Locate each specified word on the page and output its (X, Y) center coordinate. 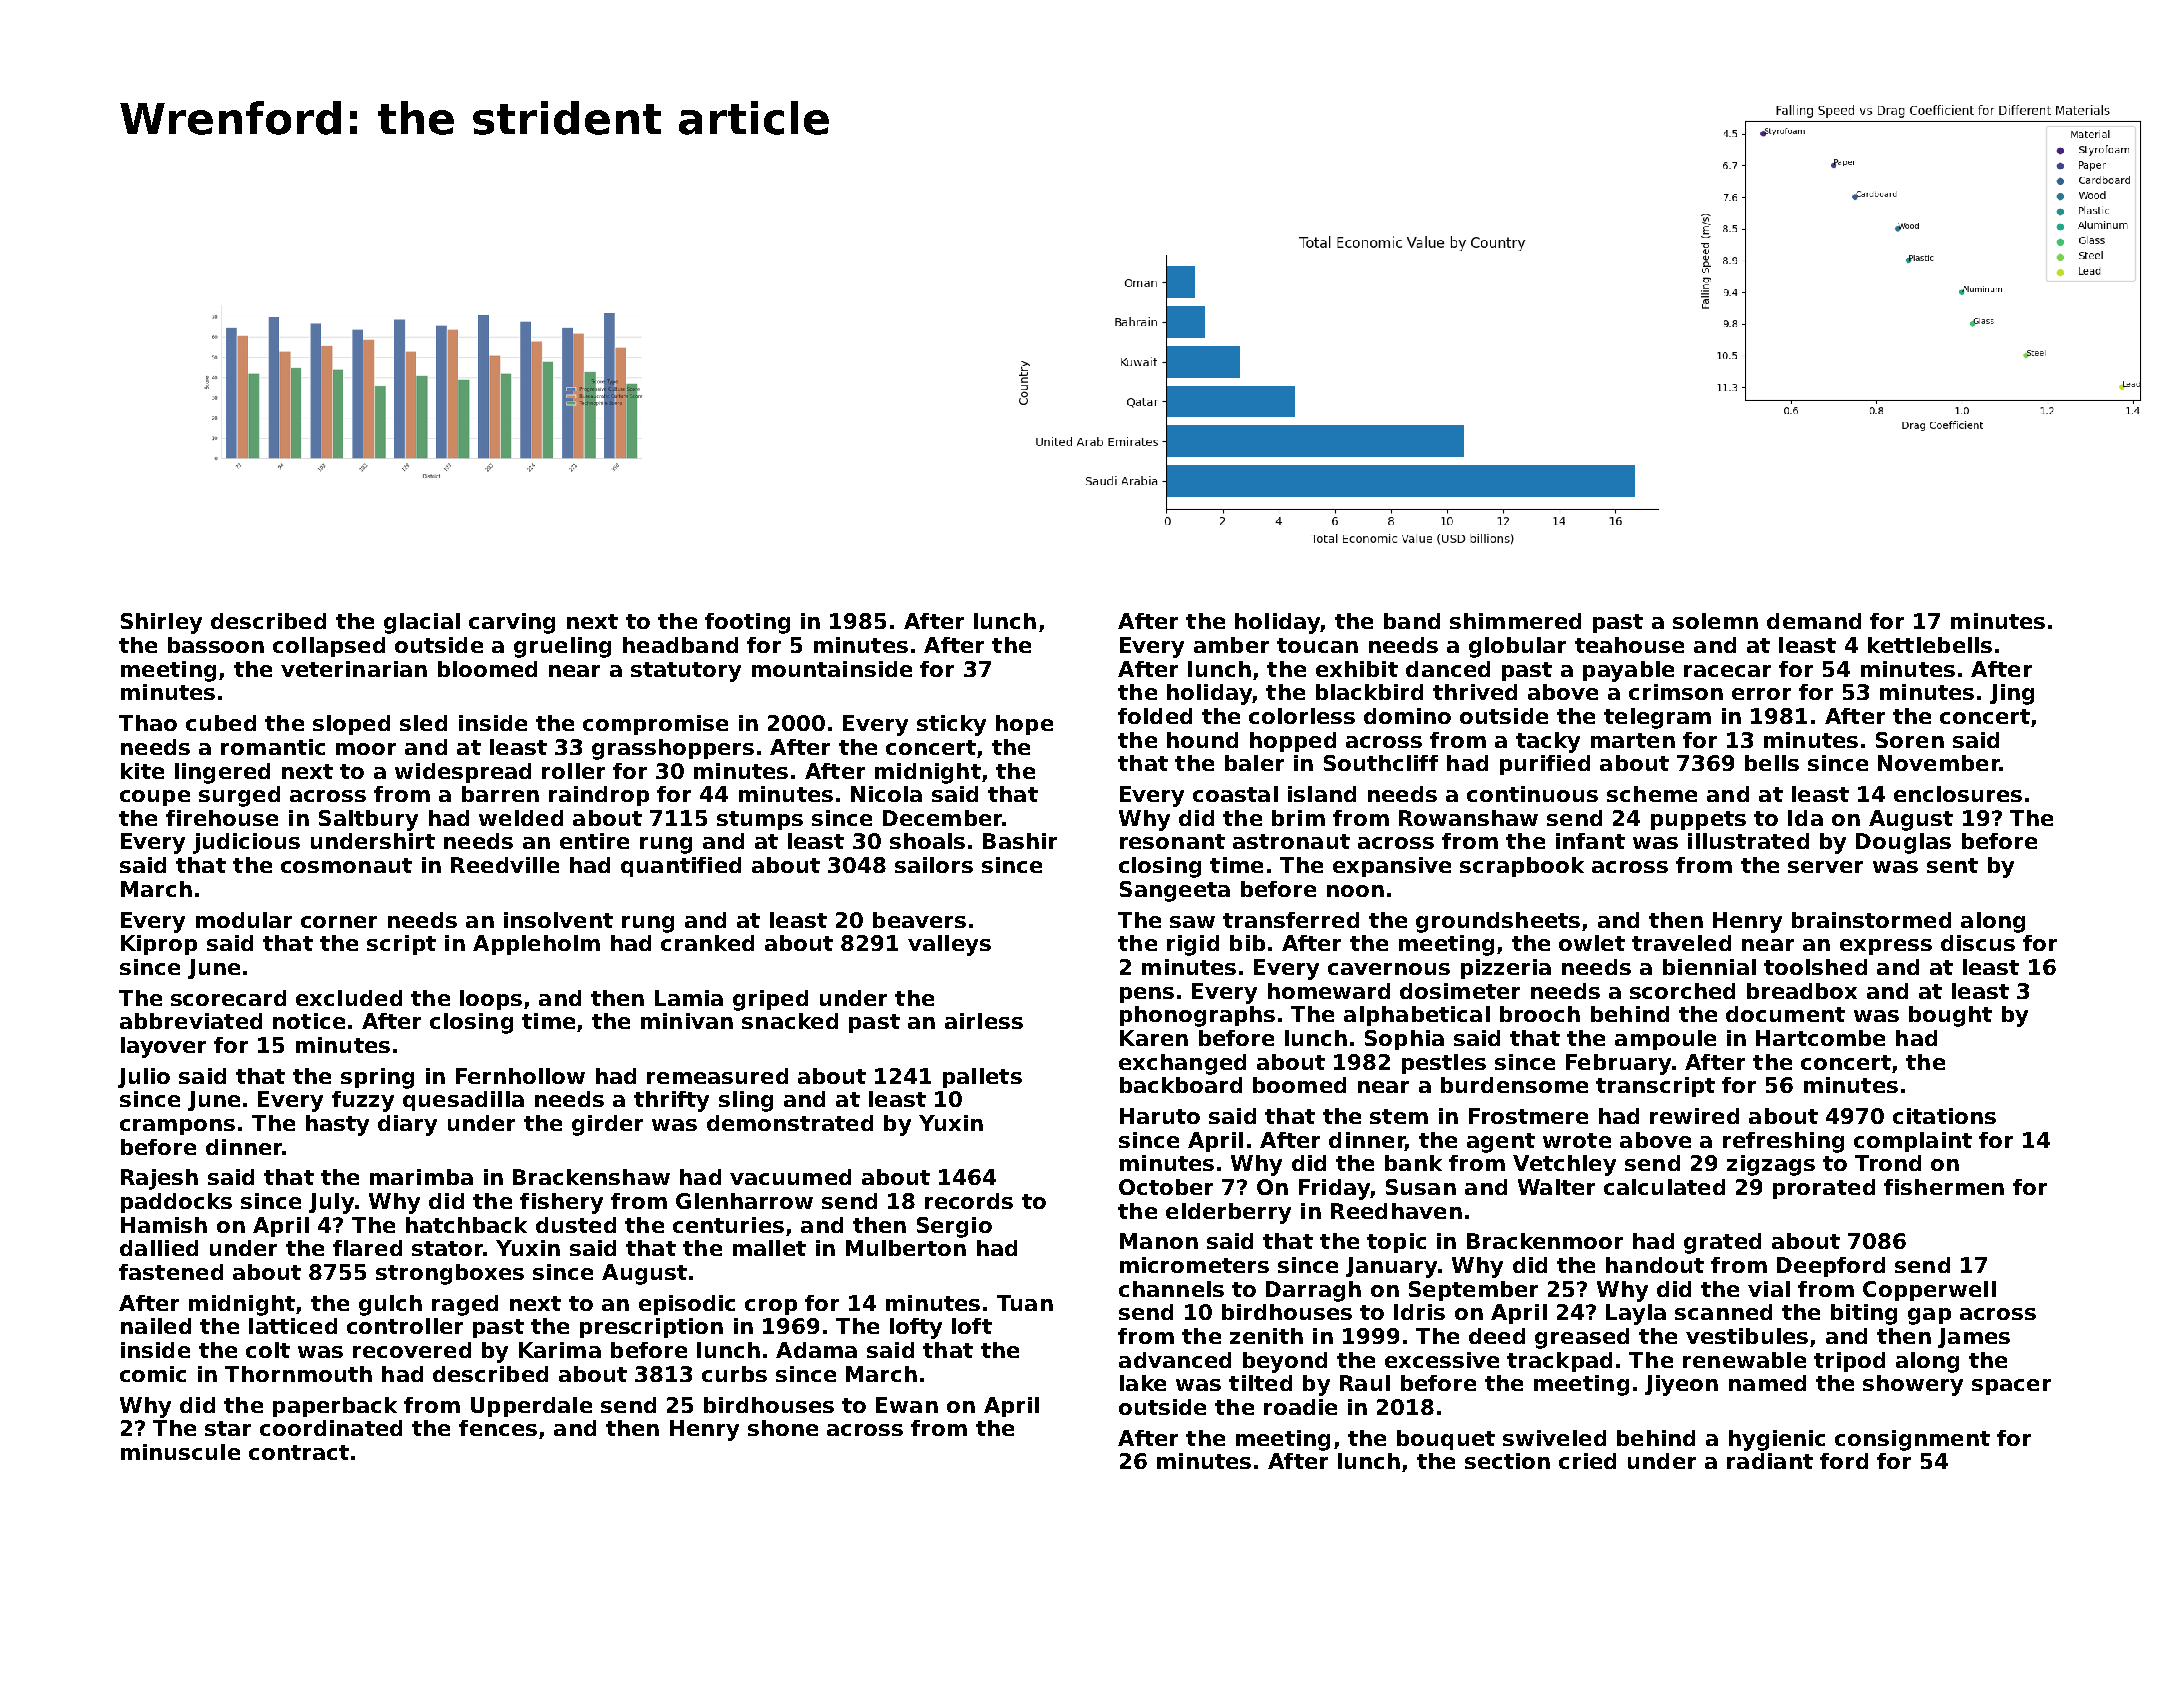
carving (512, 623)
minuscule (180, 1452)
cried (1587, 1461)
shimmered (1515, 621)
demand (1814, 621)
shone (783, 1428)
